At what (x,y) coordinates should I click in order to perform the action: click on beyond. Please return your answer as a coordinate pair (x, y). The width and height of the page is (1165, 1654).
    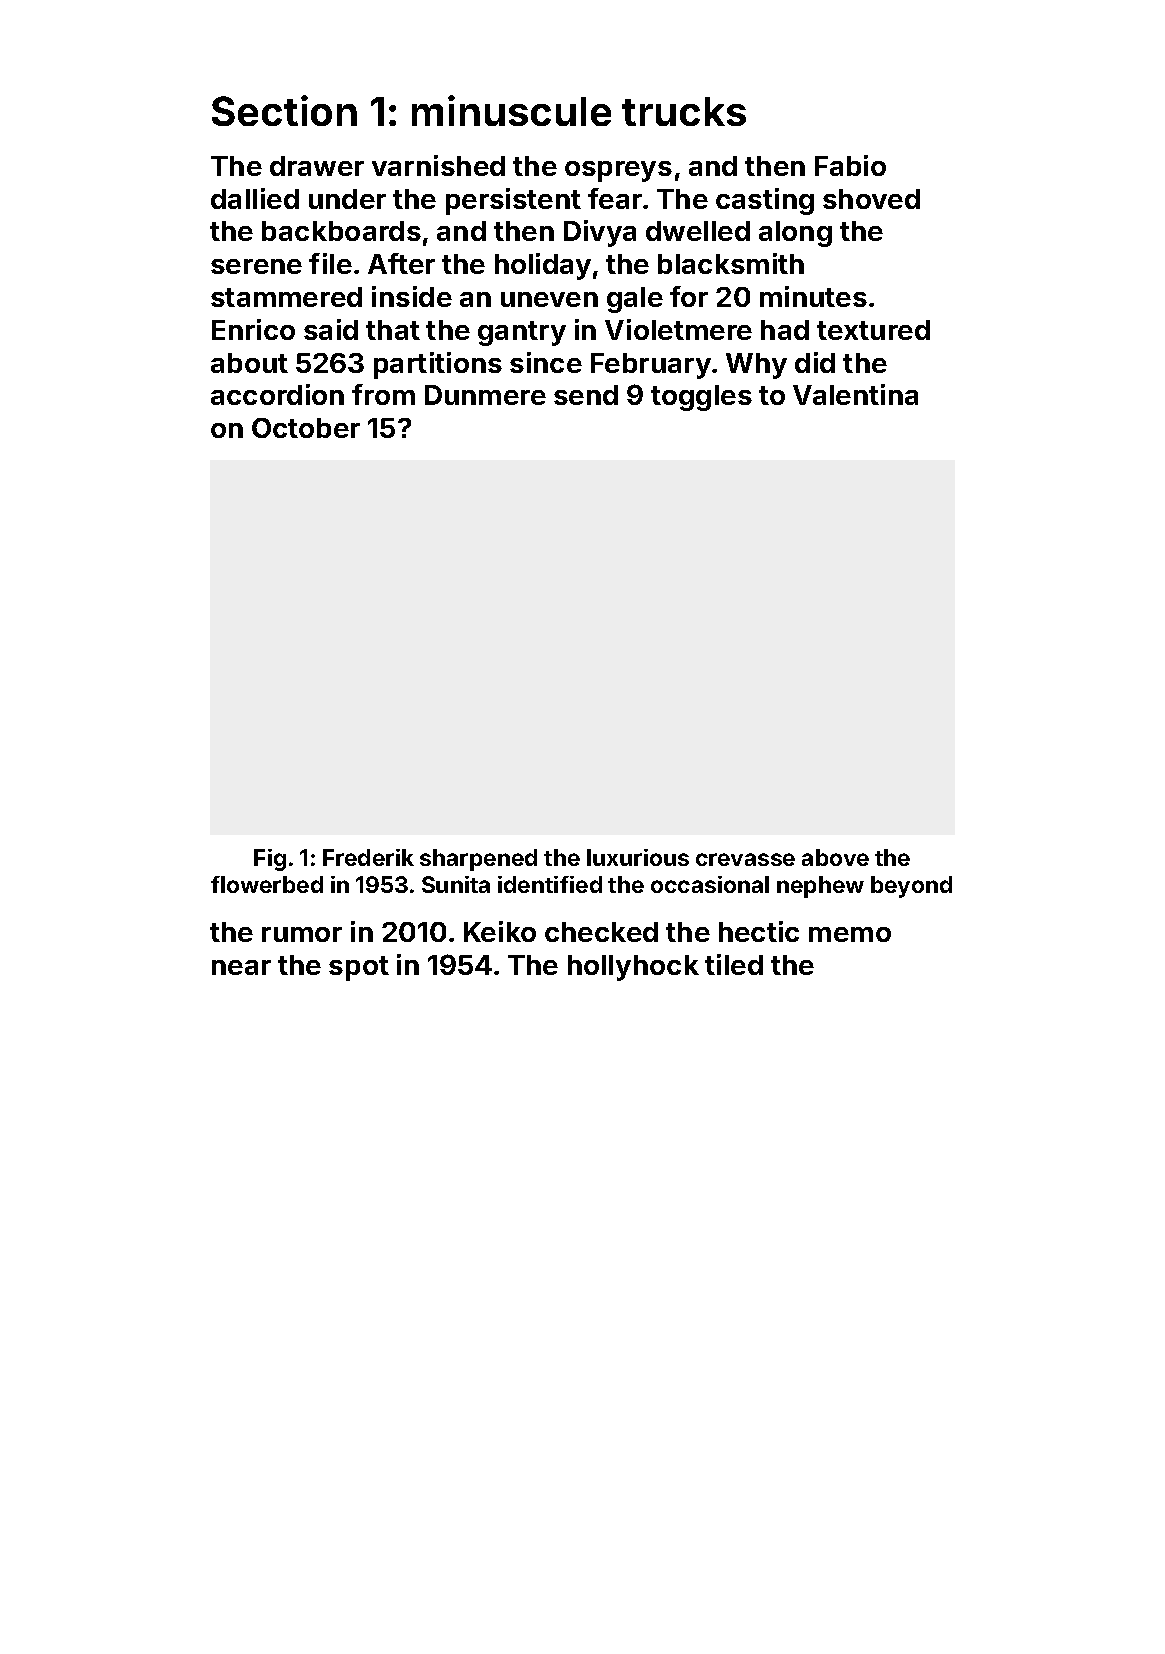
    Looking at the image, I should click on (911, 887).
